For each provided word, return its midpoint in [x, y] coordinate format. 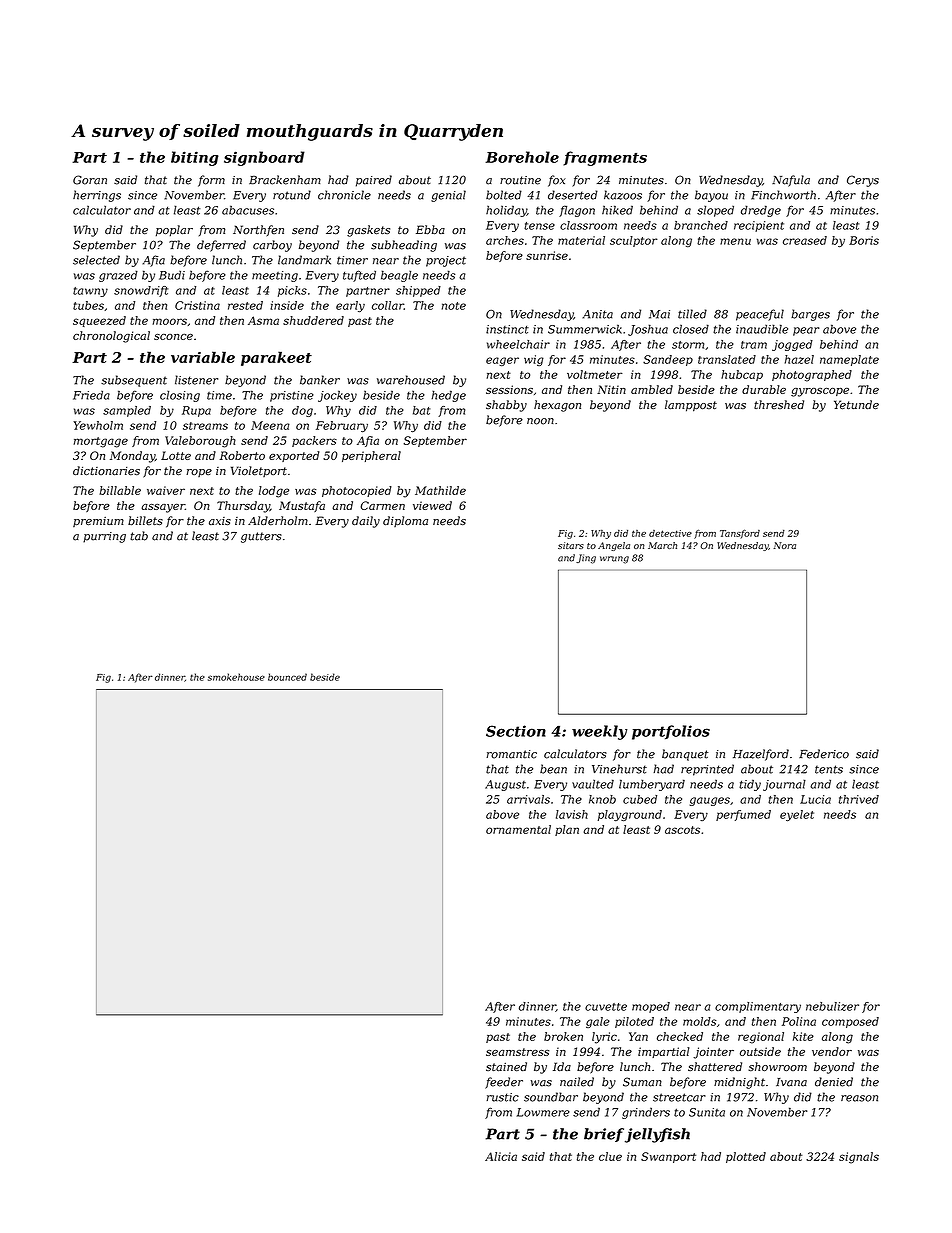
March [662, 545]
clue [610, 1156]
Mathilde [440, 490]
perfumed [743, 815]
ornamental [518, 829]
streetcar [679, 1097]
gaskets [368, 231]
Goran [90, 180]
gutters [261, 537]
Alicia [501, 1156]
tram [754, 345]
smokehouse [236, 677]
